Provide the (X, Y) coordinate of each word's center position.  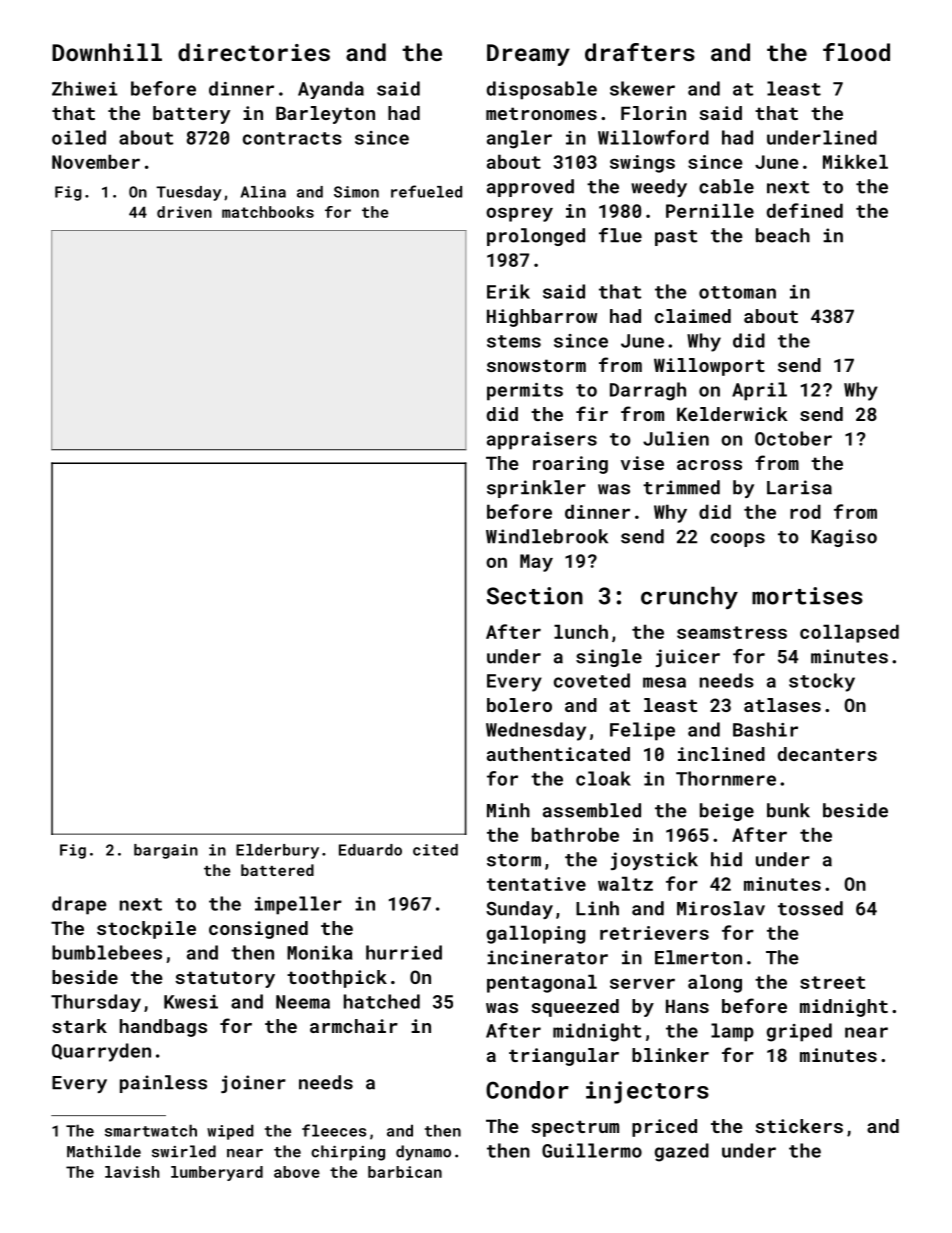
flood (856, 52)
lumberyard (217, 1173)
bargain (166, 851)
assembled (592, 810)
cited (435, 850)
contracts (292, 138)
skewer (642, 88)
